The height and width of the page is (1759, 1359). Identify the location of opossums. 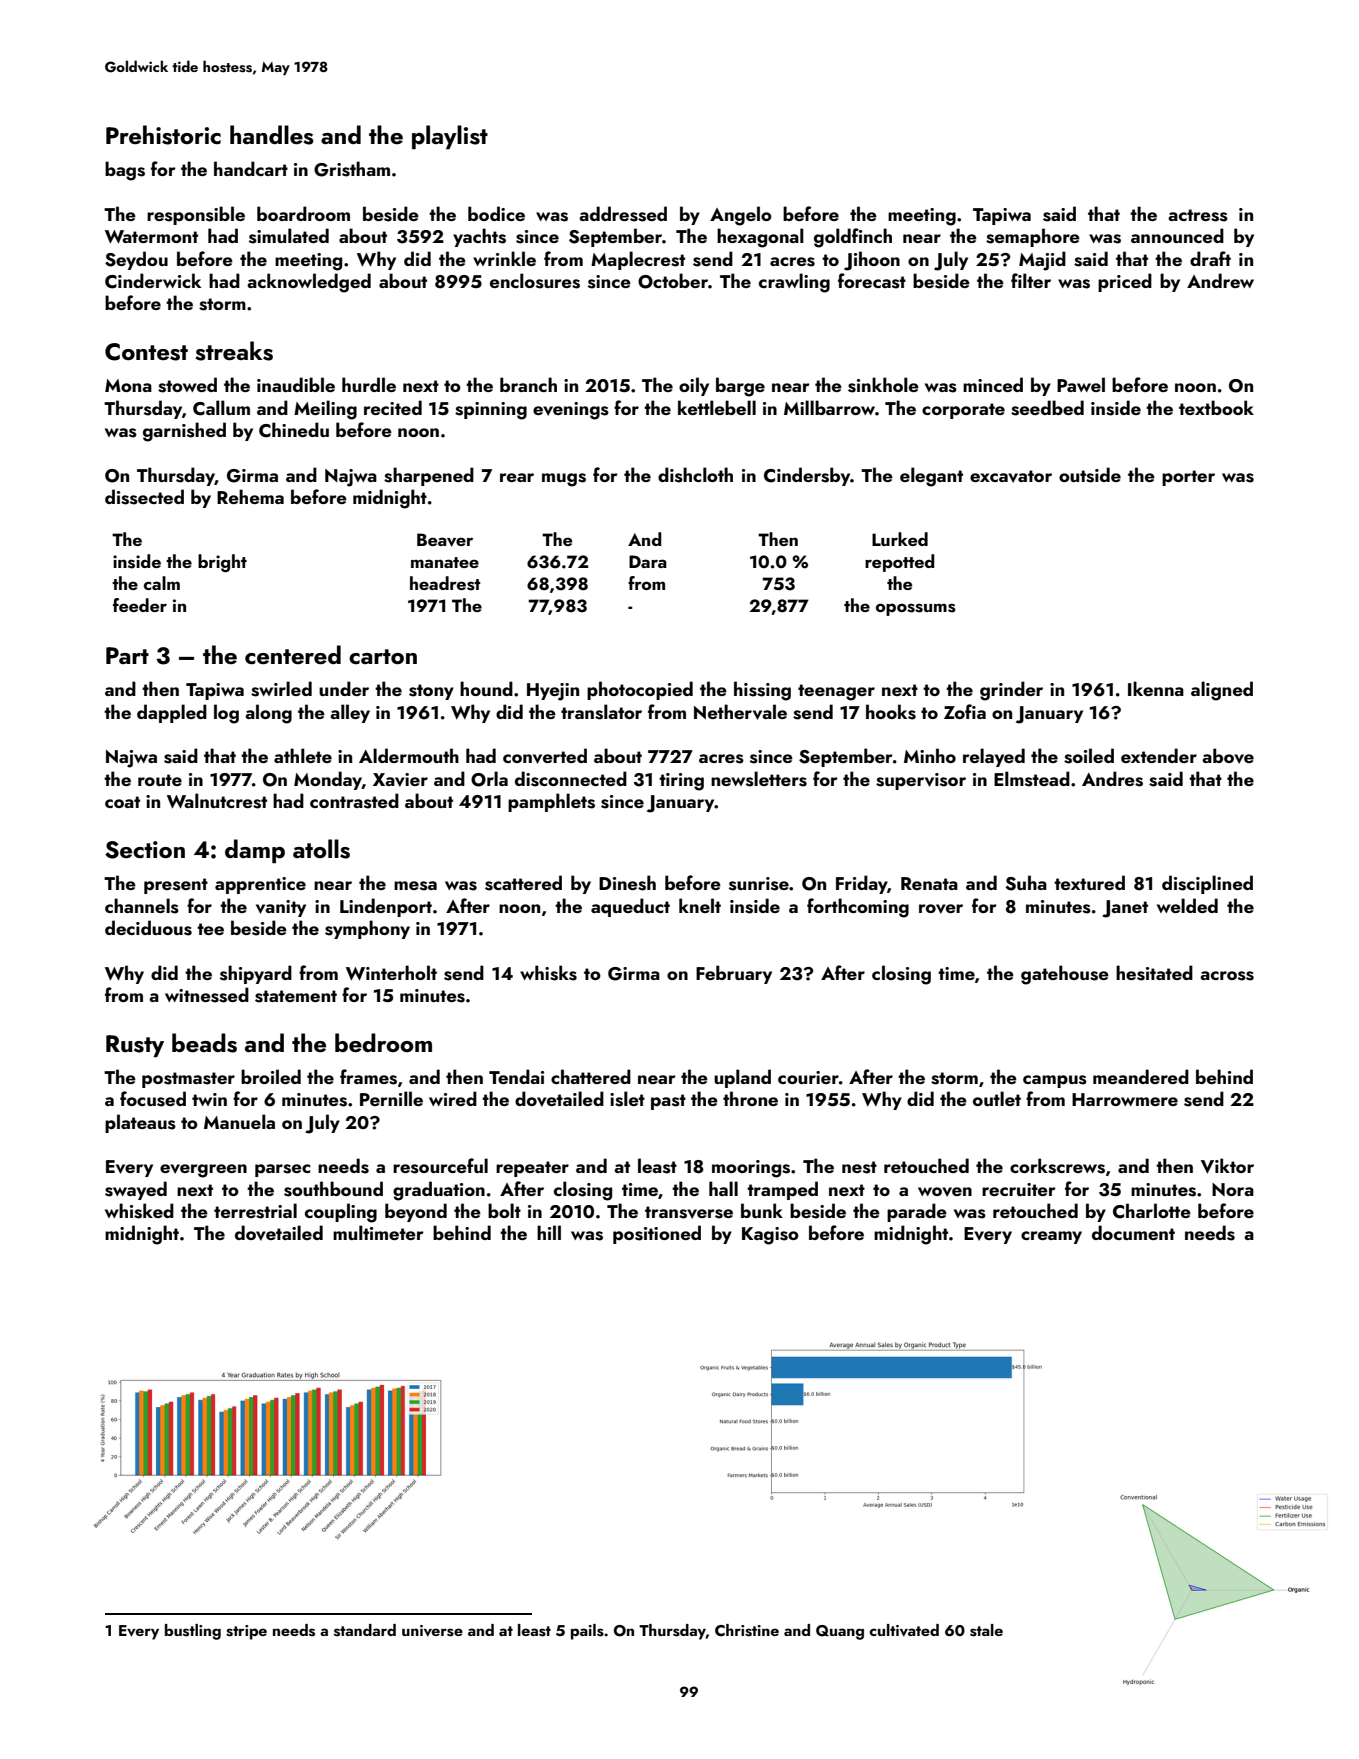
(916, 609).
